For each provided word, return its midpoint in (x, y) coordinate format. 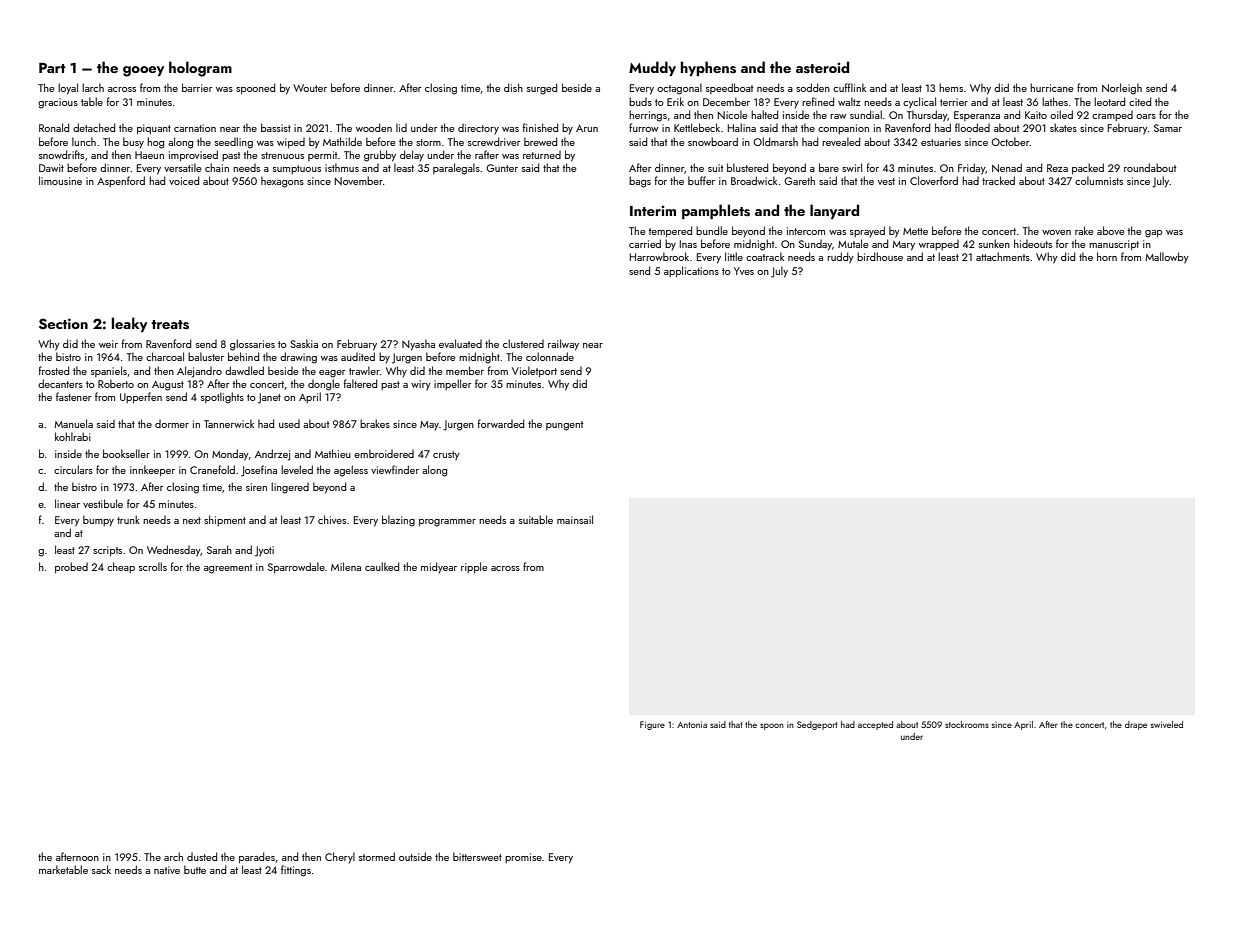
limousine (60, 180)
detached (94, 127)
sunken (994, 243)
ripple (474, 567)
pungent (564, 426)
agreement (228, 569)
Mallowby (1167, 258)
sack (101, 869)
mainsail (575, 519)
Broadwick (754, 180)
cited (1140, 101)
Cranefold (212, 469)
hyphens (708, 68)
